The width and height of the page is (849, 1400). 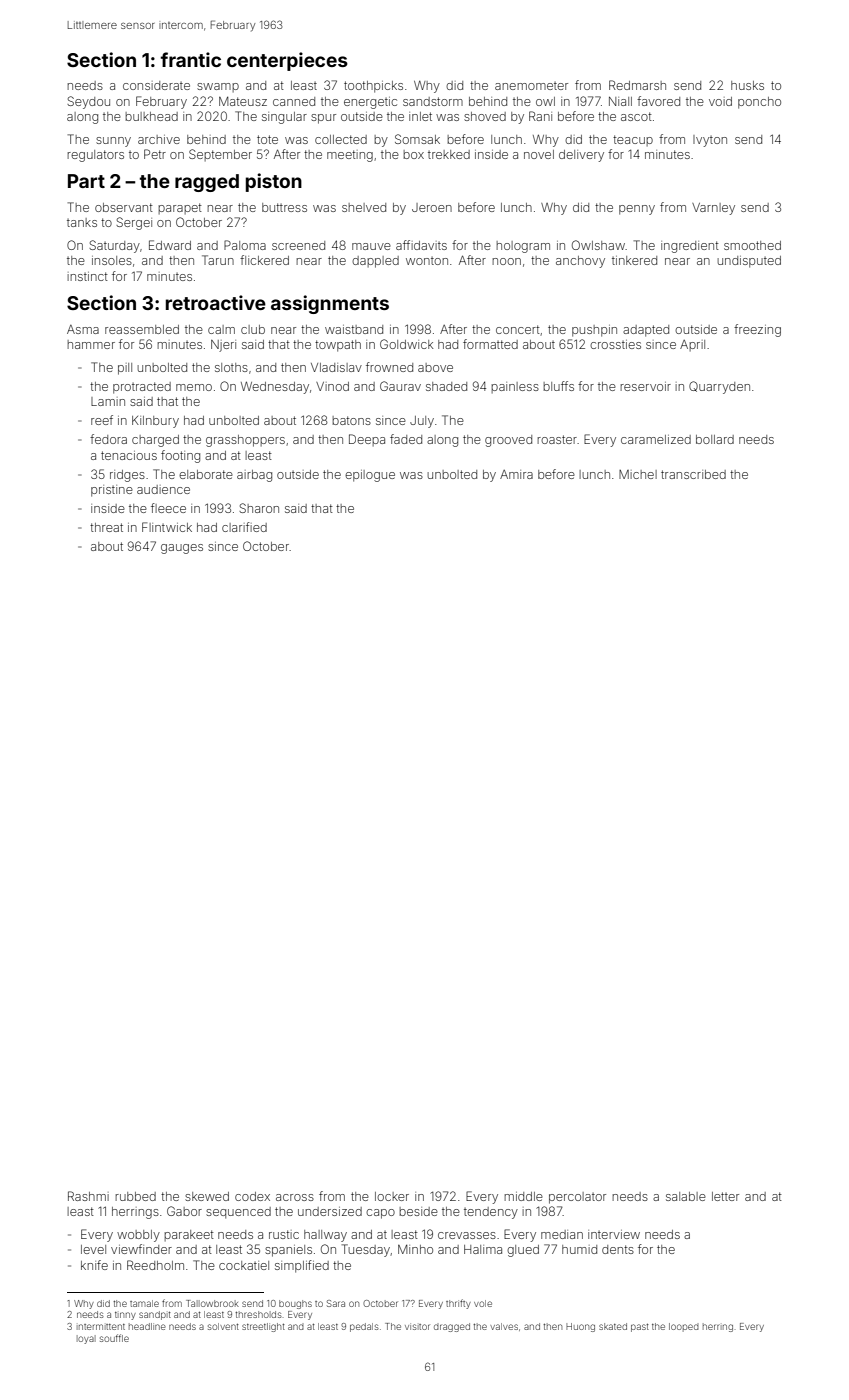 What do you see at coordinates (638, 474) in the page?
I see `Michel` at bounding box center [638, 474].
